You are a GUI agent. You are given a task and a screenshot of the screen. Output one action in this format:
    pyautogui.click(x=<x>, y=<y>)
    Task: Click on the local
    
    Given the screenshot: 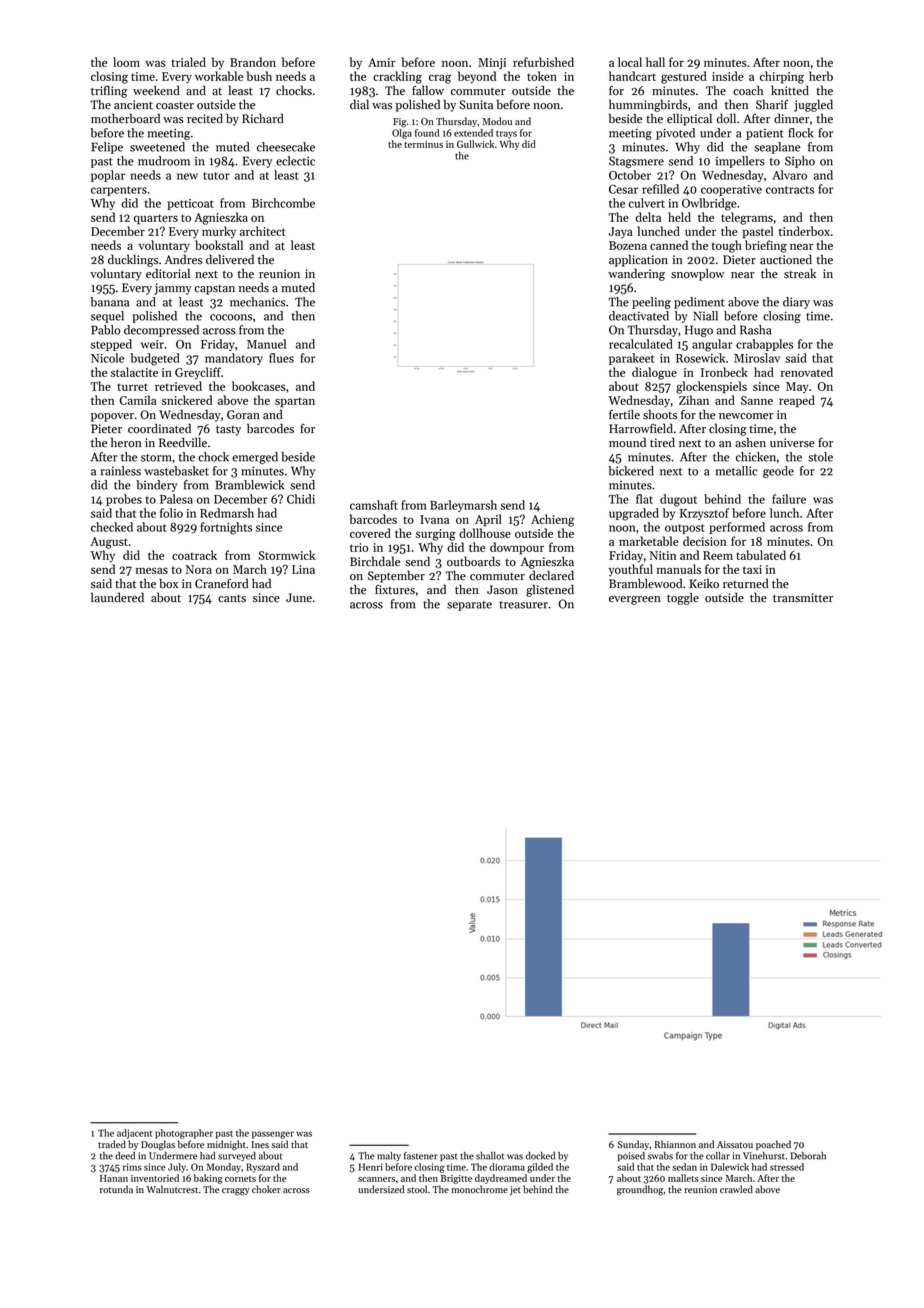 What is the action you would take?
    pyautogui.click(x=630, y=62)
